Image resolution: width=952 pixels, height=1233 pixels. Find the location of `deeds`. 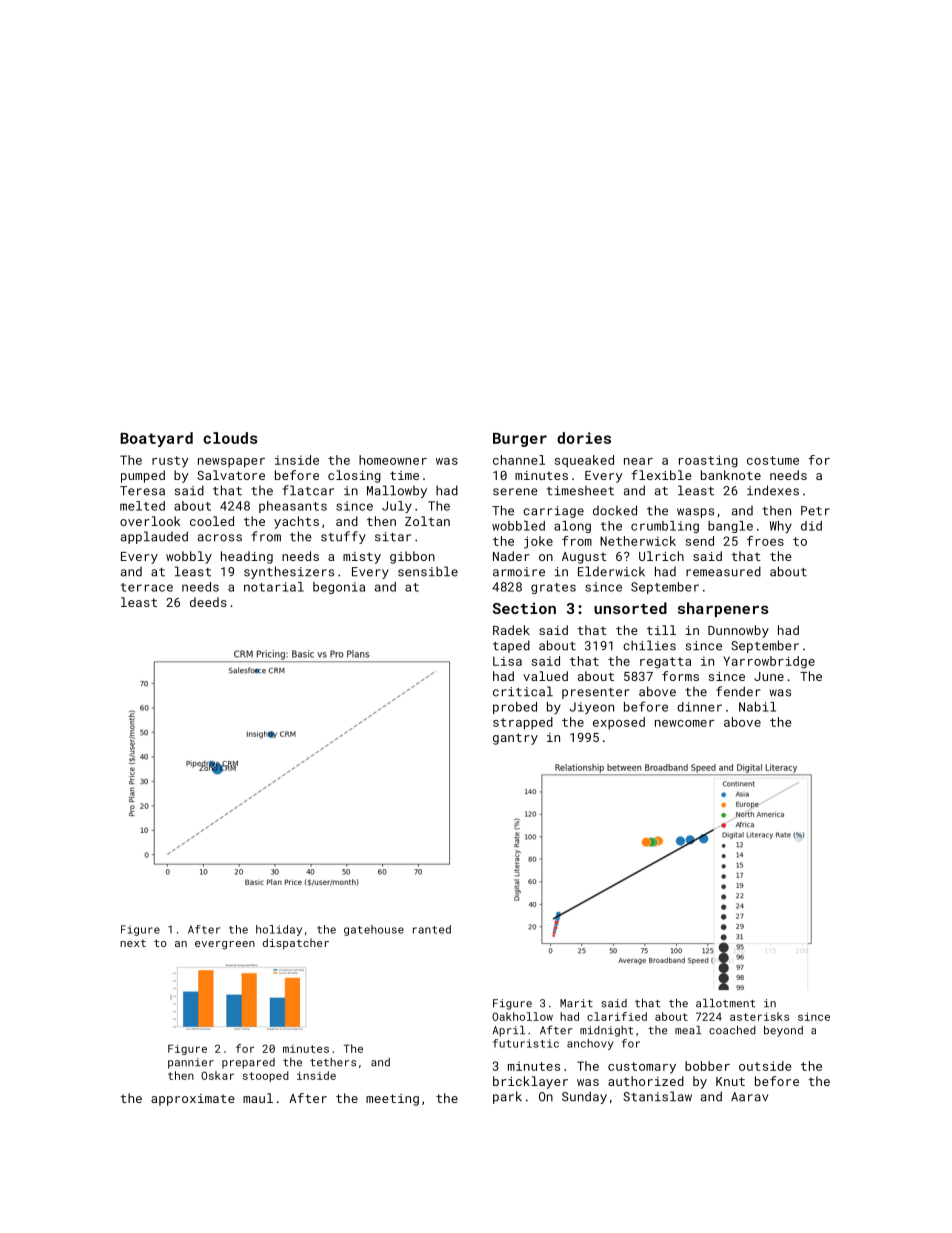

deeds is located at coordinates (208, 602).
